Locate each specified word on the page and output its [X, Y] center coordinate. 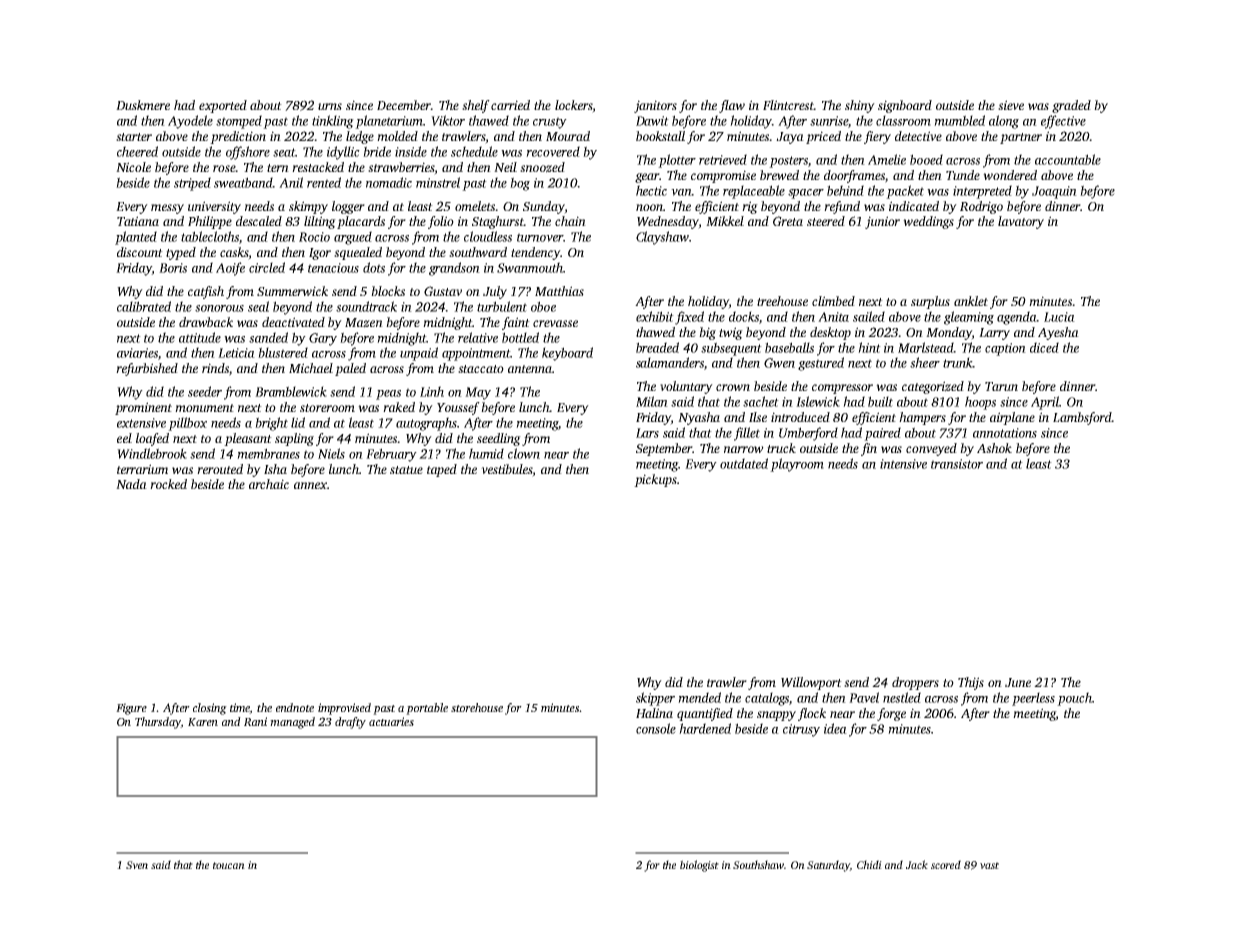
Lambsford [1082, 418]
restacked [318, 167]
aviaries [138, 354]
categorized [933, 387]
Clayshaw [662, 238]
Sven [137, 865]
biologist [699, 866]
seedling [499, 439]
